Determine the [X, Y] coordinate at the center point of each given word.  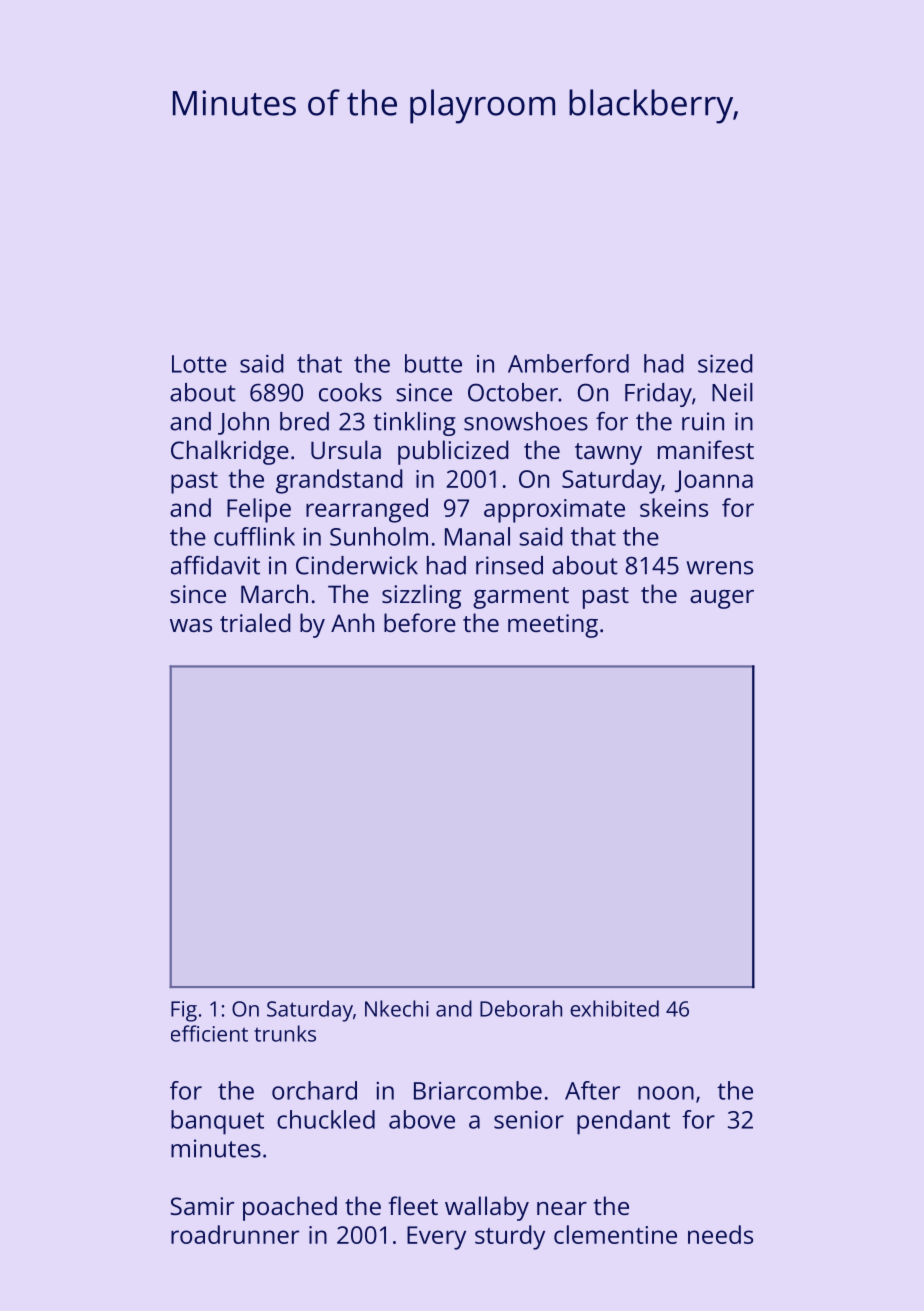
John [243, 423]
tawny [608, 454]
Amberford [568, 363]
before [420, 622]
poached [290, 1208]
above [422, 1119]
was [191, 625]
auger [722, 599]
